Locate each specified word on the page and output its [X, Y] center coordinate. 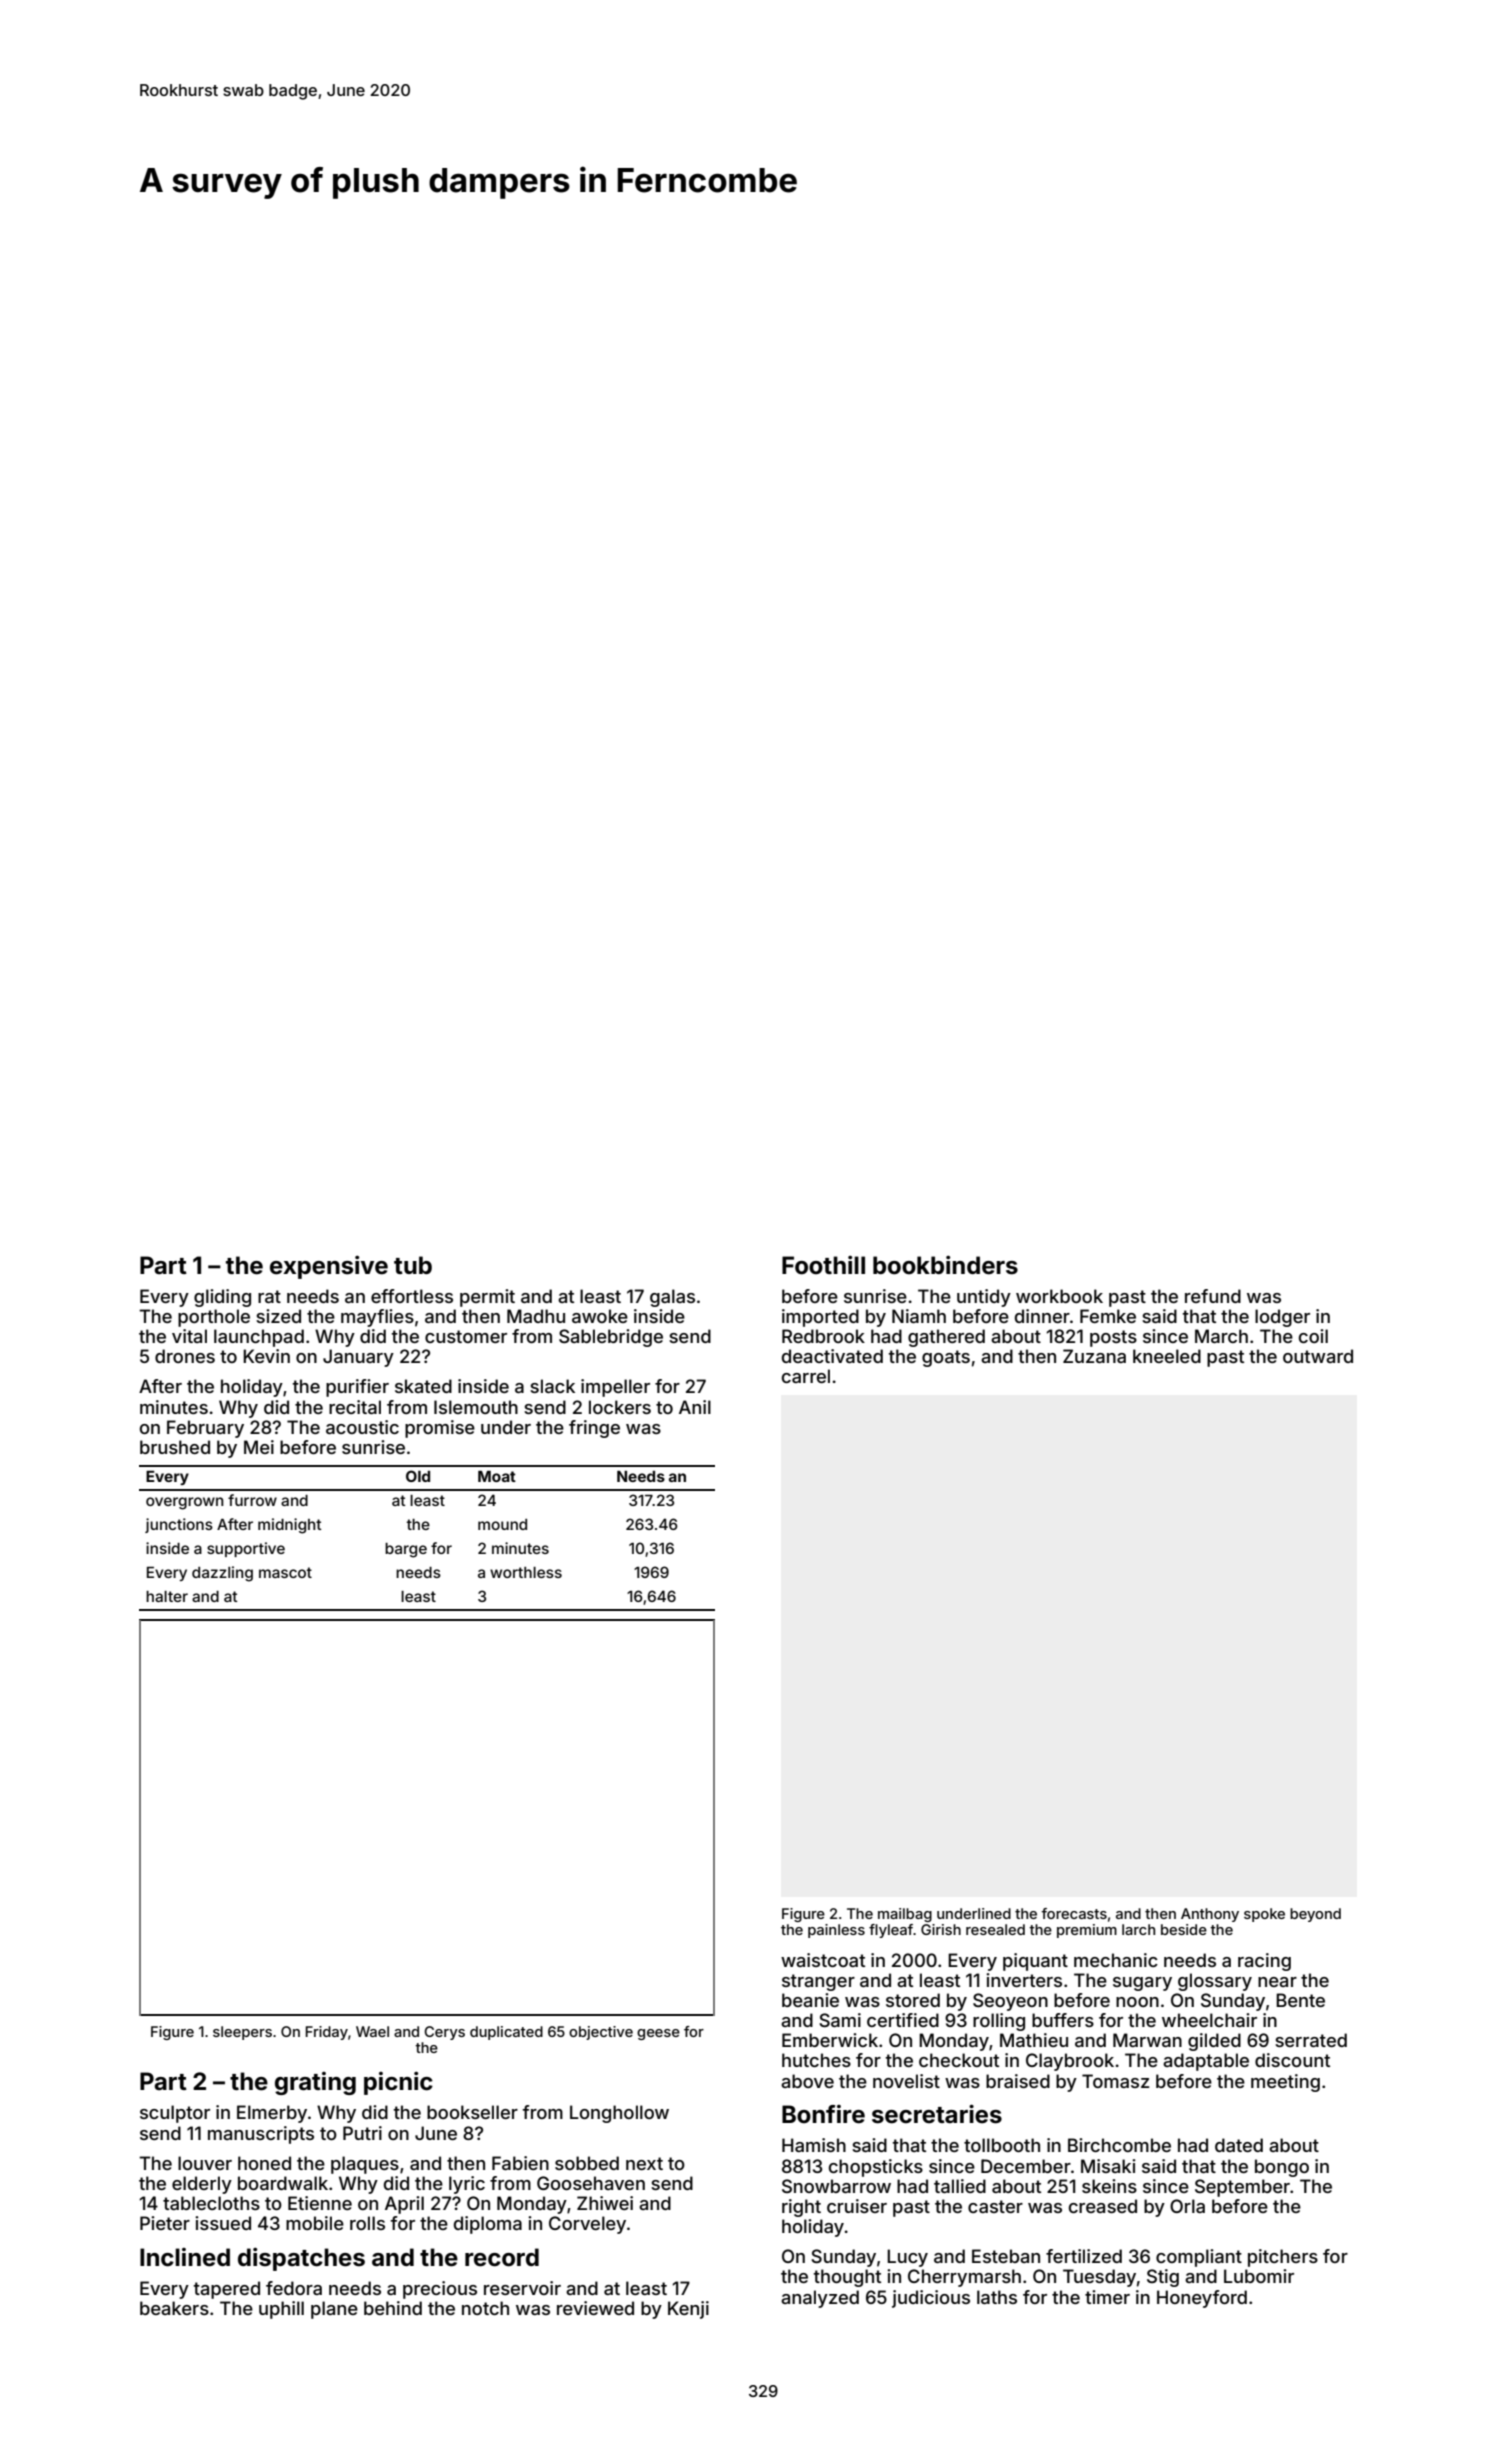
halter [167, 1596]
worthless [526, 1572]
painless [836, 1931]
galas [672, 1298]
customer [466, 1336]
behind [393, 2308]
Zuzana [1094, 1356]
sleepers [242, 2033]
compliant [1199, 2258]
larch [1138, 1929]
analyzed [820, 2299]
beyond [1315, 1915]
